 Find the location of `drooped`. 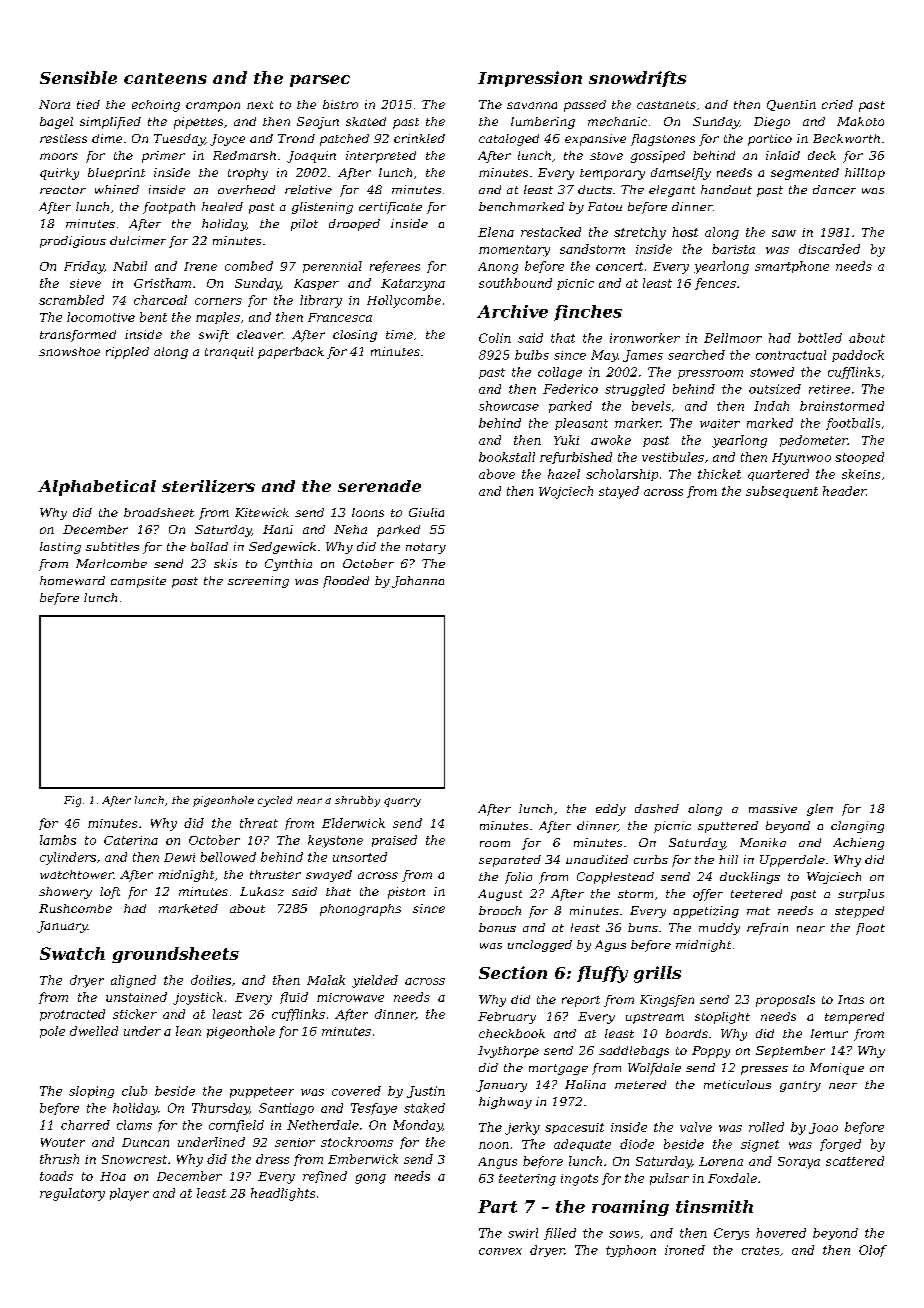

drooped is located at coordinates (354, 225).
